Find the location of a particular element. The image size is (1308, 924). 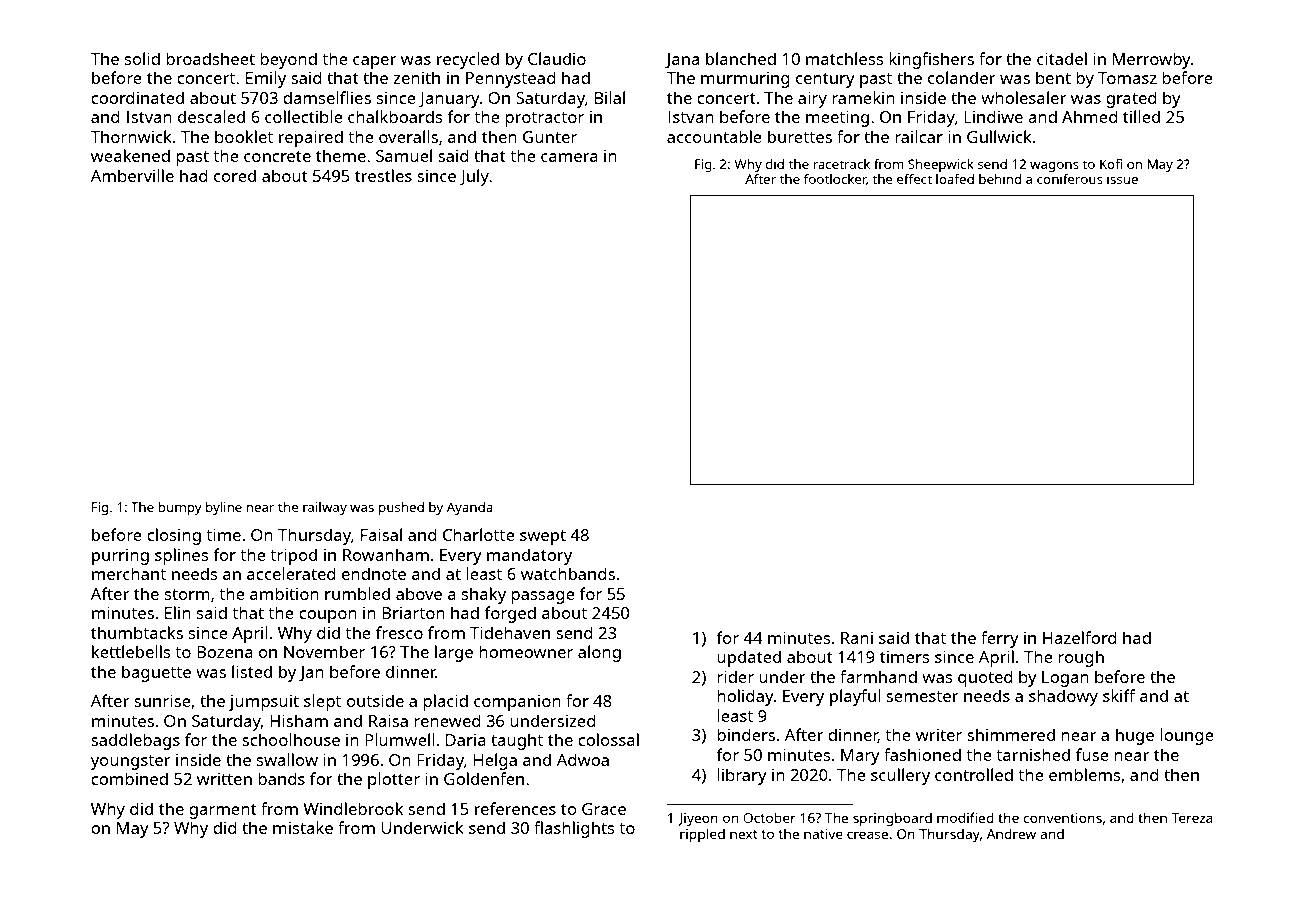

Ahmed is located at coordinates (1090, 116).
